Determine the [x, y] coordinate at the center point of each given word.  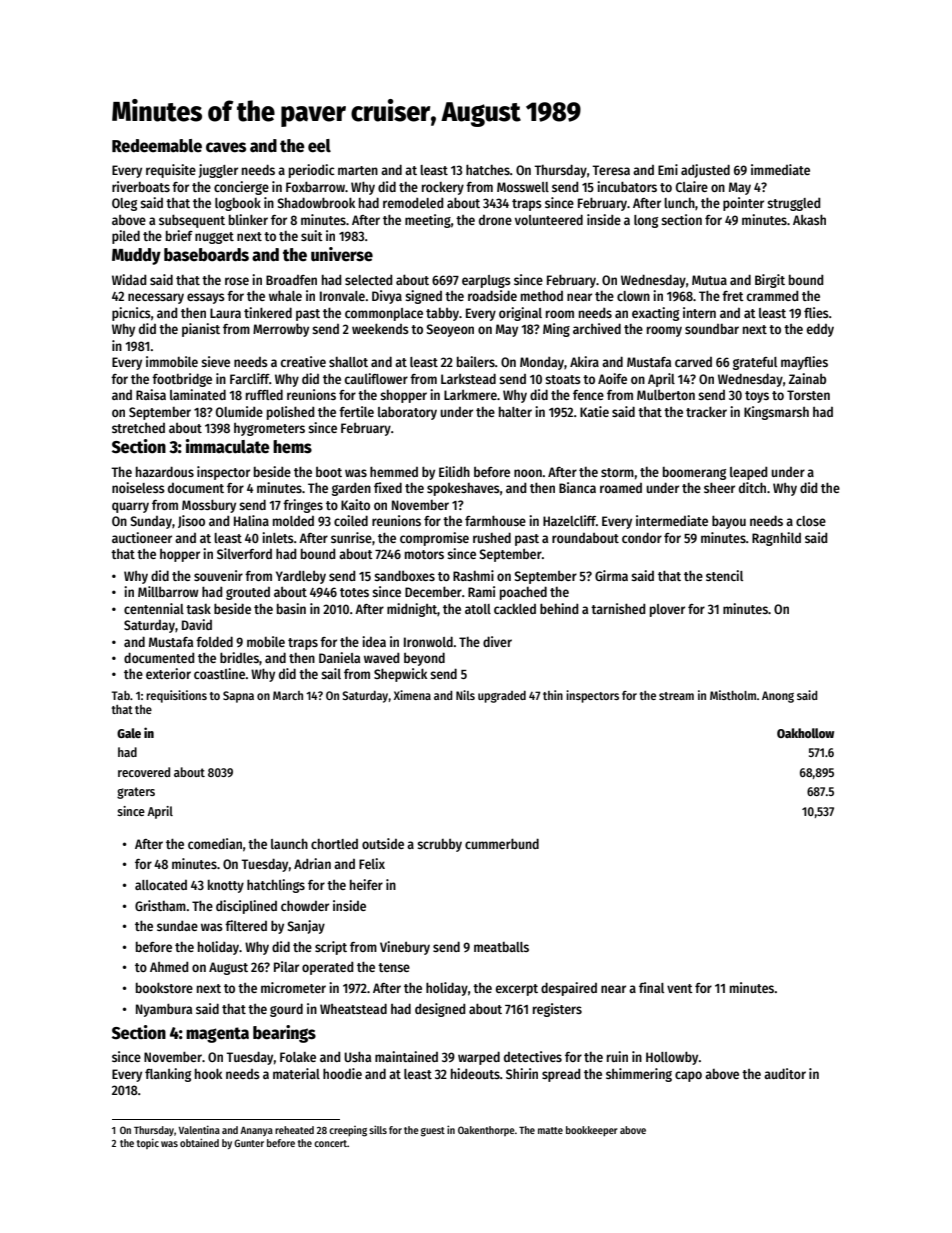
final [651, 987]
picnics [131, 314]
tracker [706, 411]
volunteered [549, 219]
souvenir [218, 575]
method [542, 296]
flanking [168, 1075]
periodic [312, 171]
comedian [215, 843]
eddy [820, 330]
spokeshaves [463, 489]
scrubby [439, 845]
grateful [755, 363]
